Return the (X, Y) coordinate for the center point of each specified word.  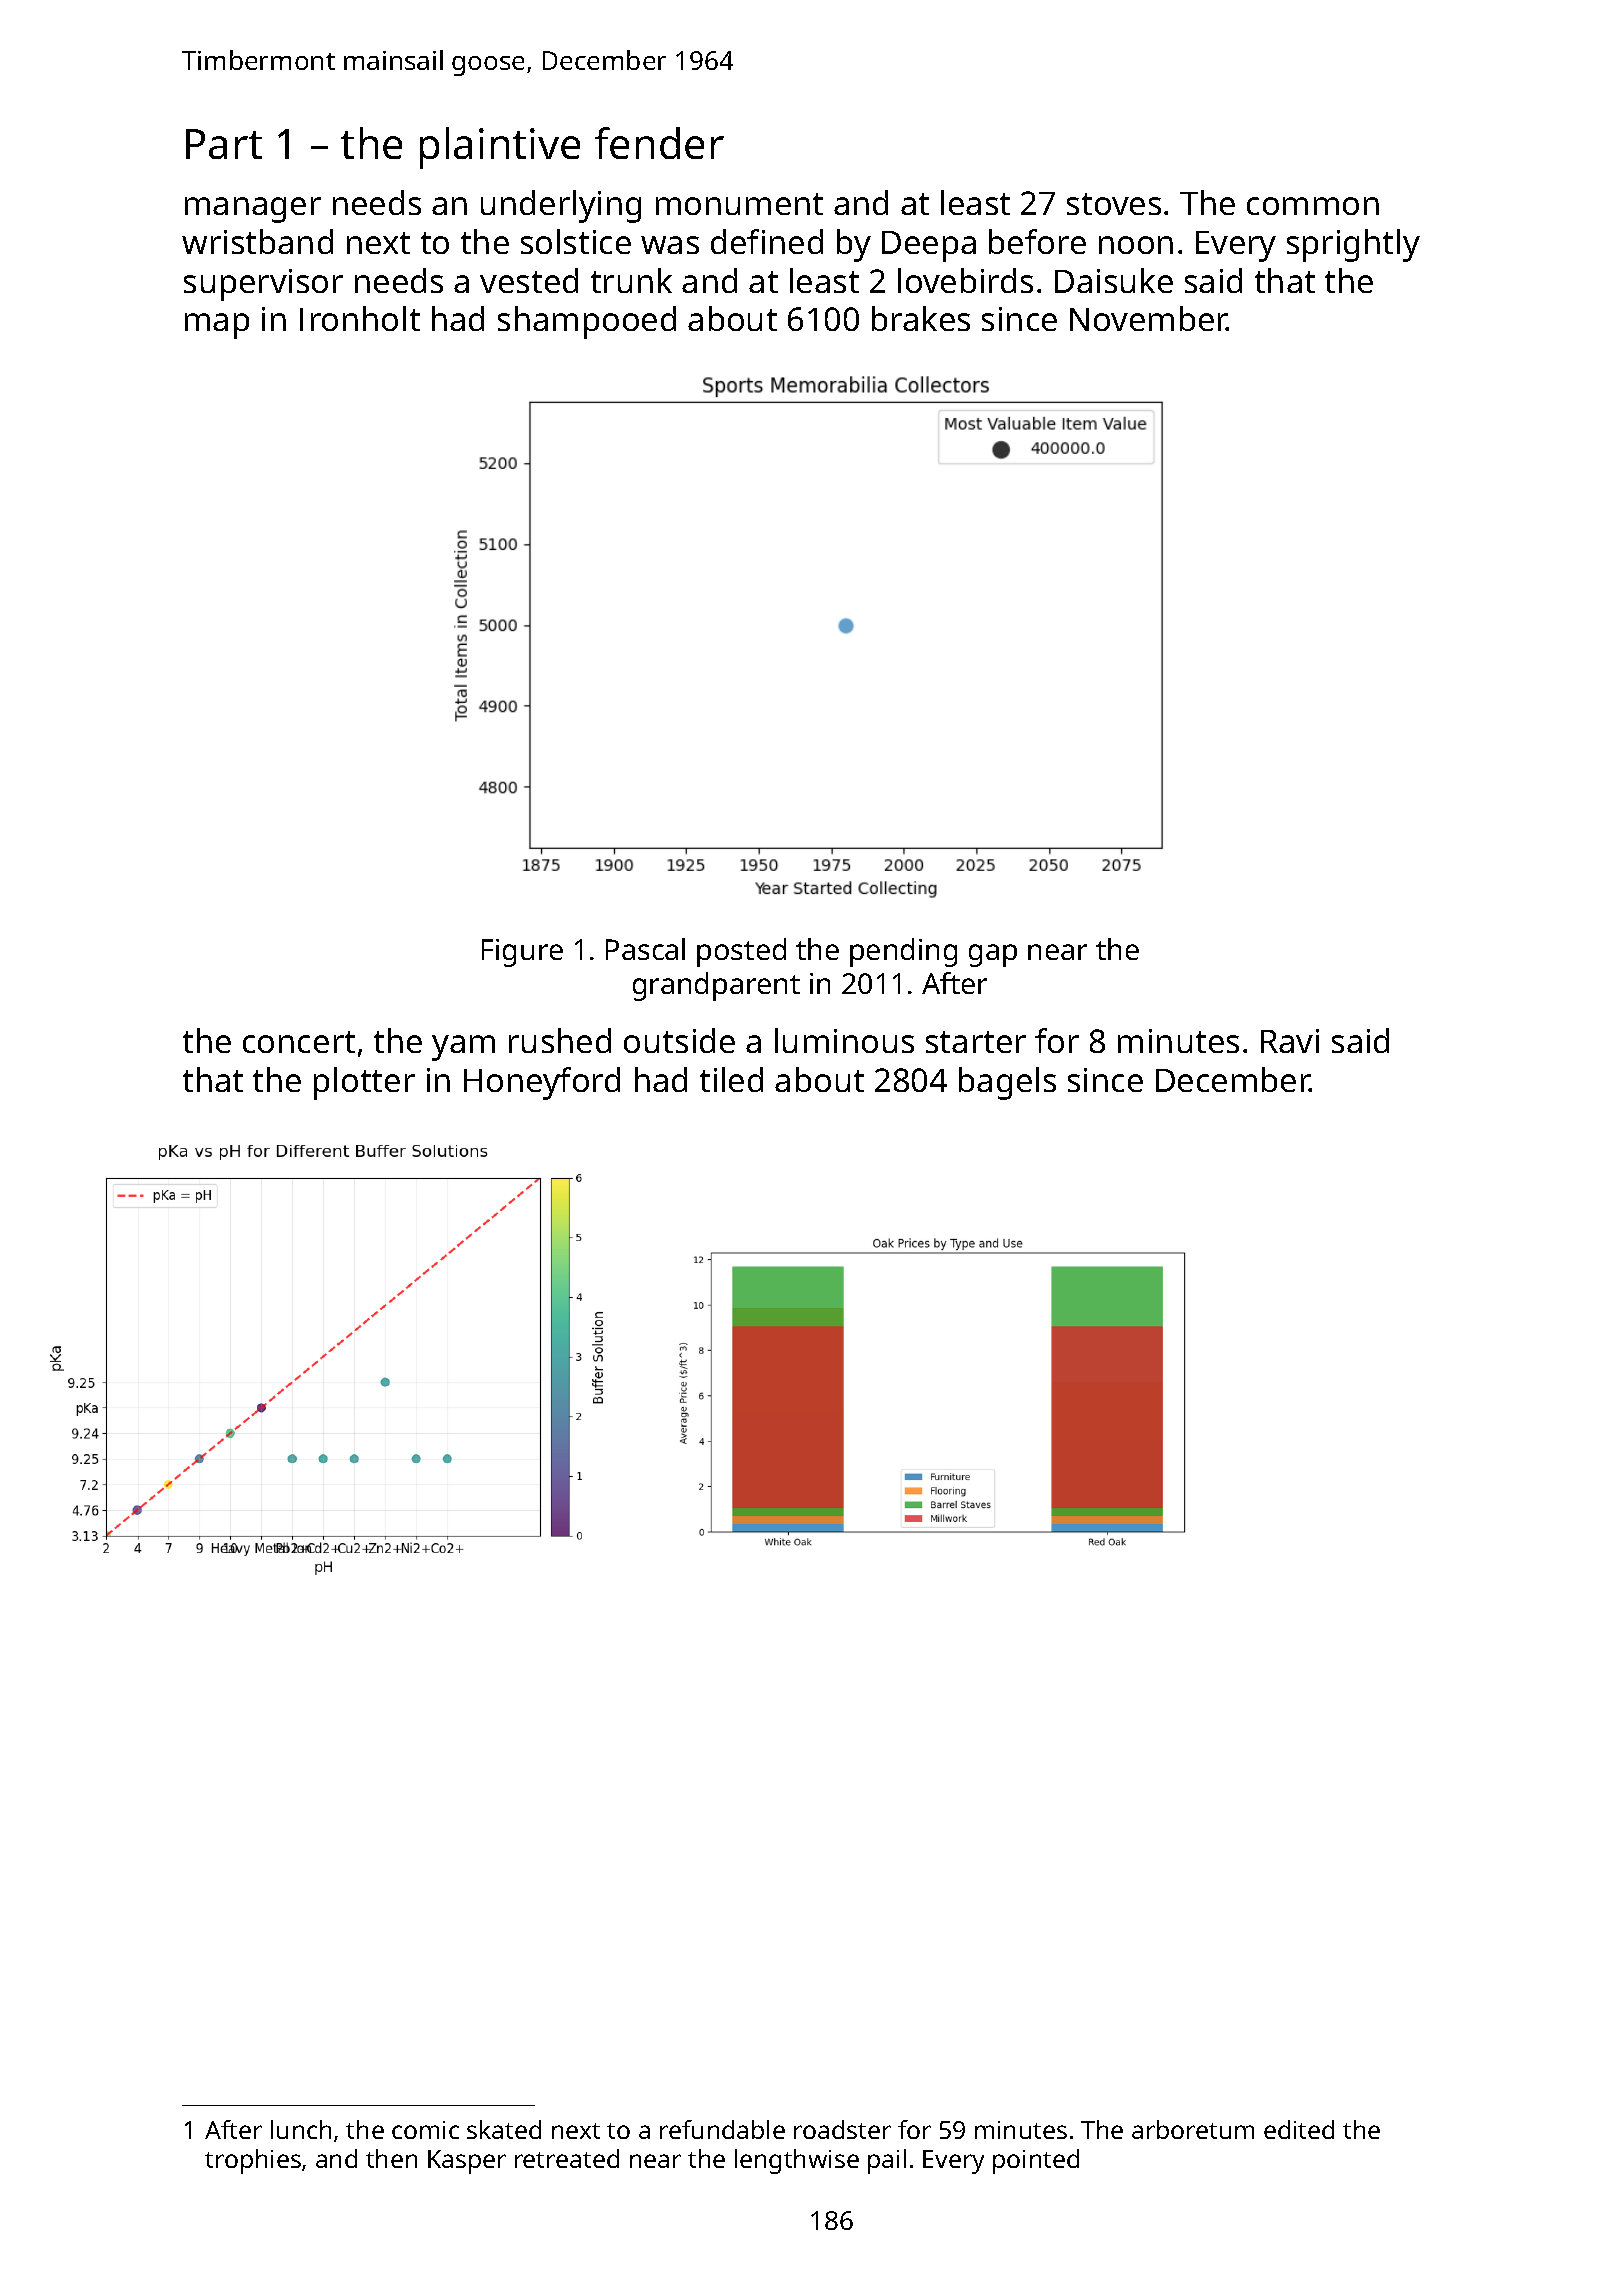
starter (976, 1042)
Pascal (645, 949)
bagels (1007, 1083)
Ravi (1290, 1041)
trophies (253, 2161)
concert (299, 1042)
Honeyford (542, 1083)
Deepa (929, 246)
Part (224, 144)
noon (1136, 245)
